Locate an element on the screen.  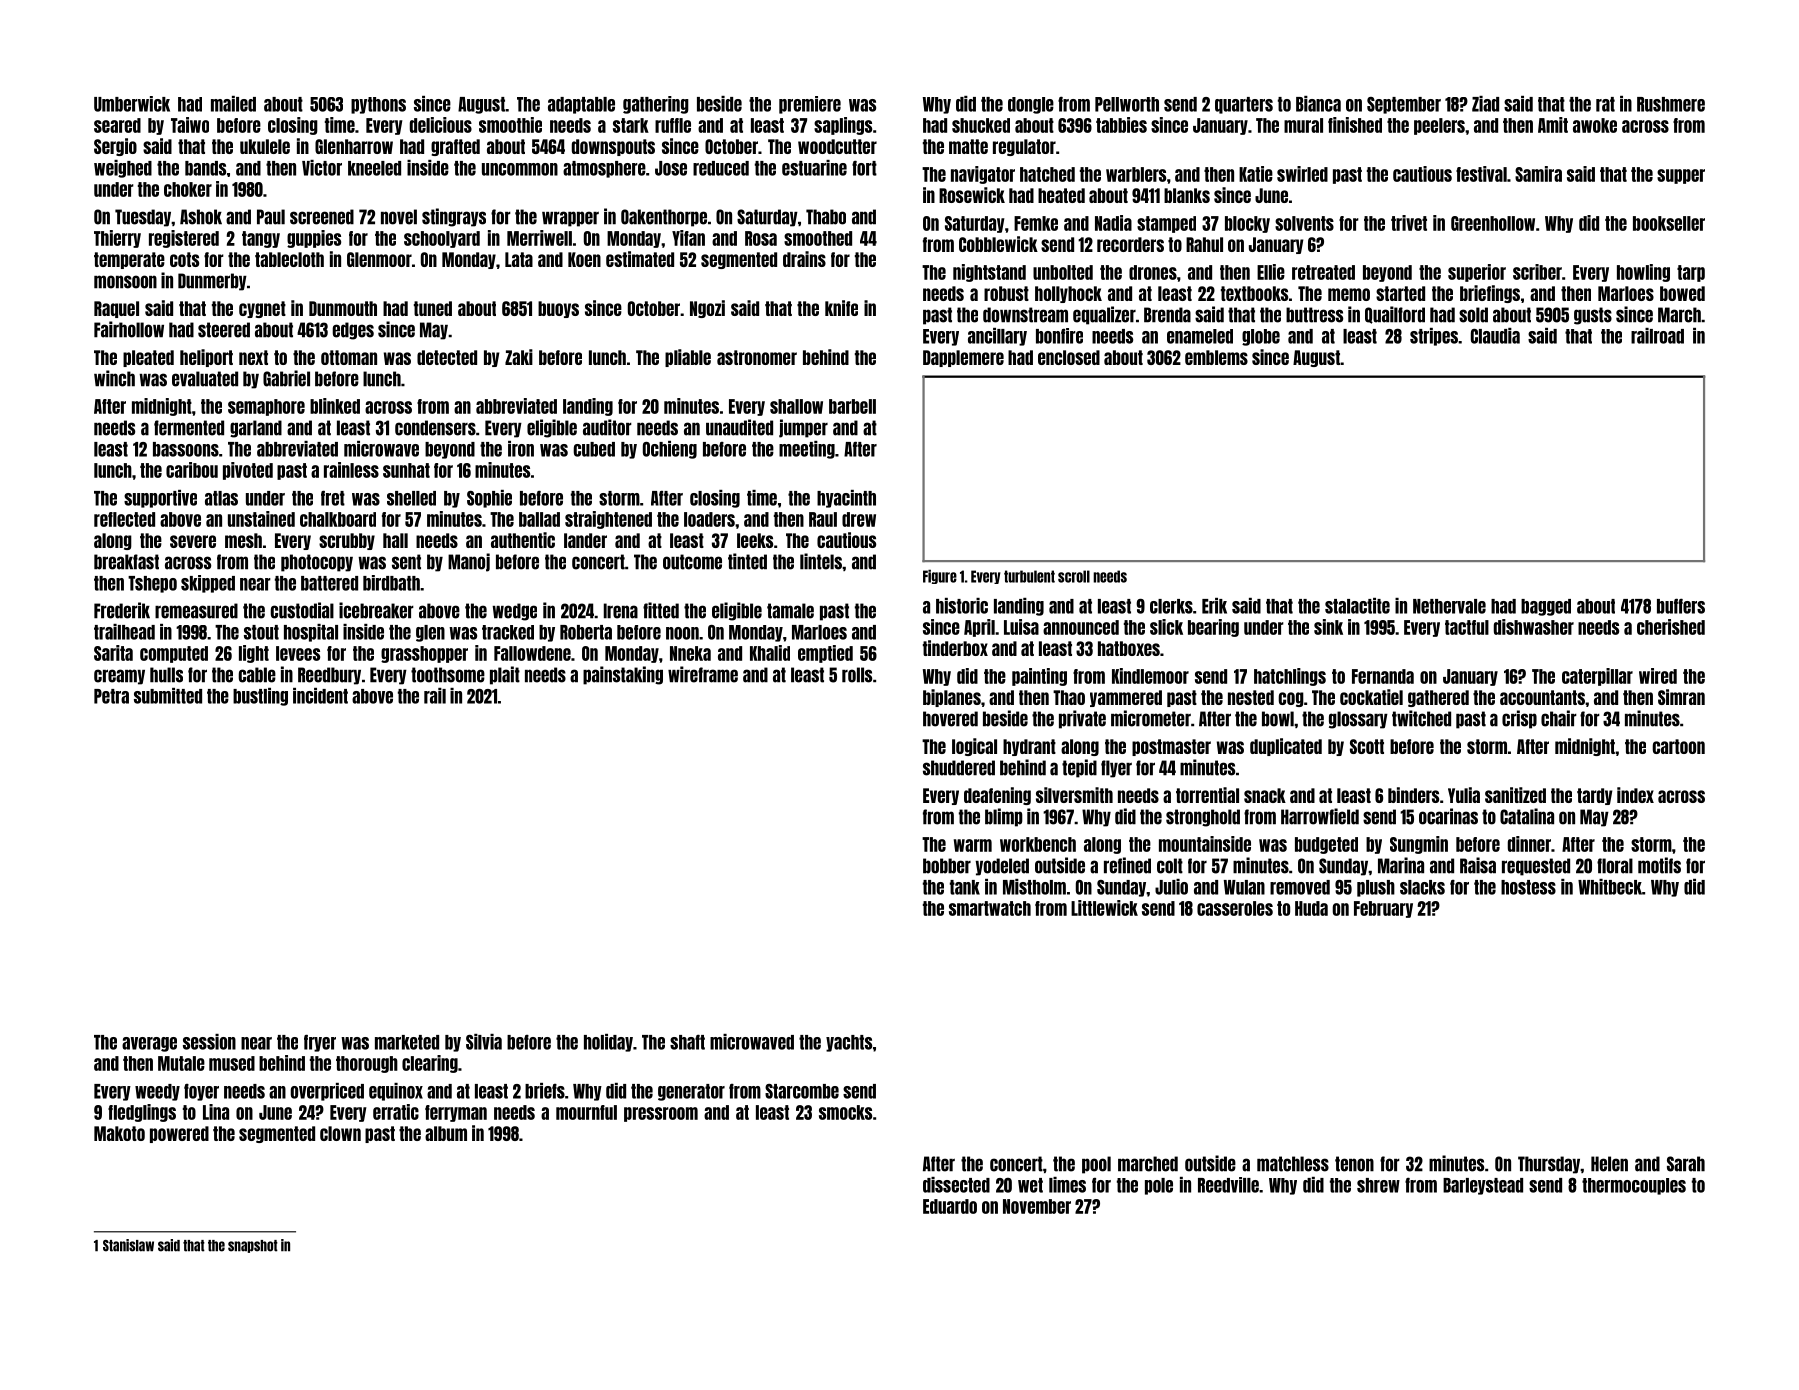
incident is located at coordinates (320, 696).
